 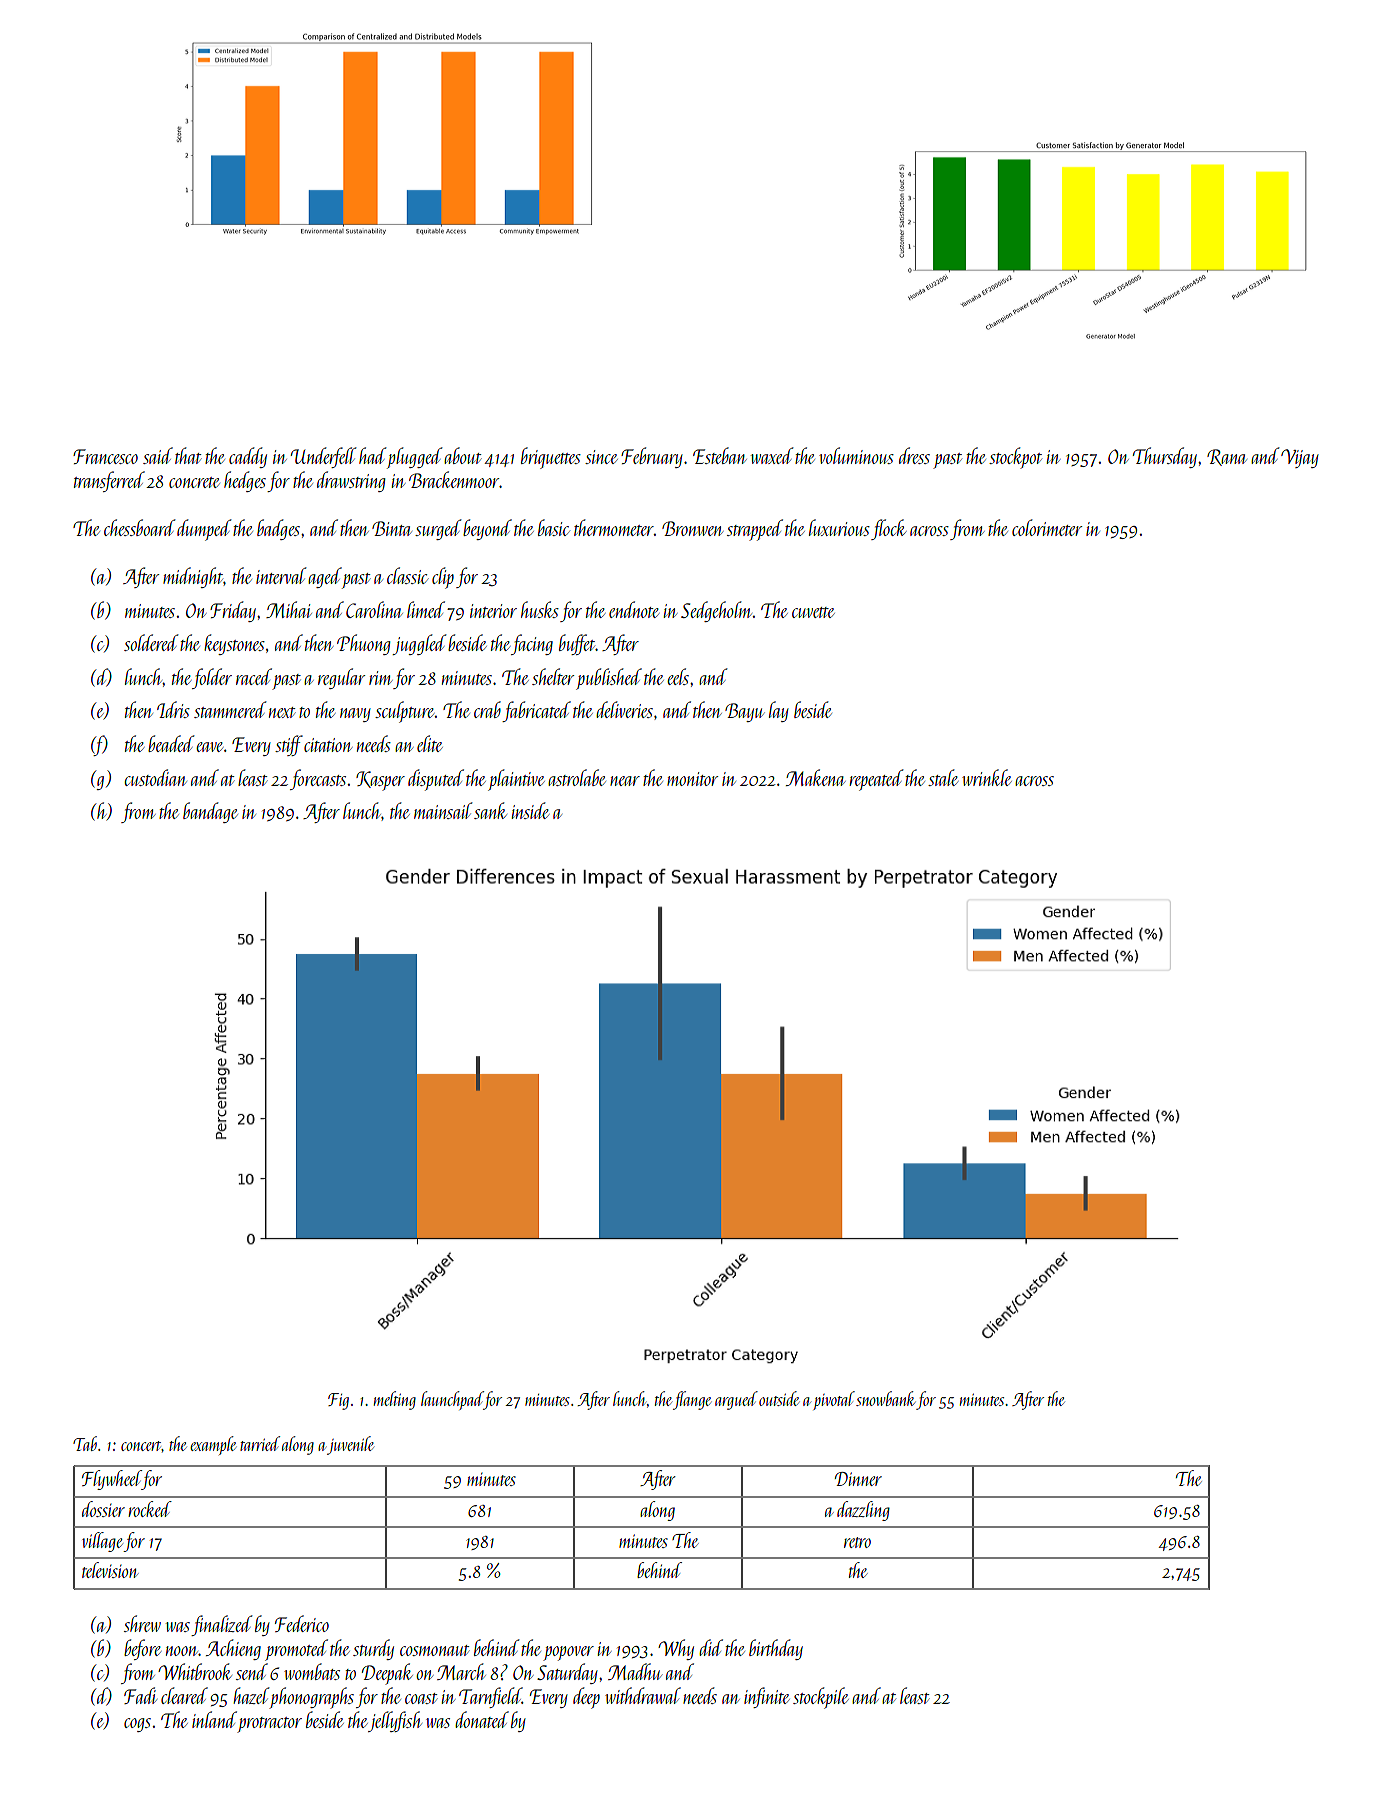 What do you see at coordinates (888, 529) in the screenshot?
I see `flock` at bounding box center [888, 529].
